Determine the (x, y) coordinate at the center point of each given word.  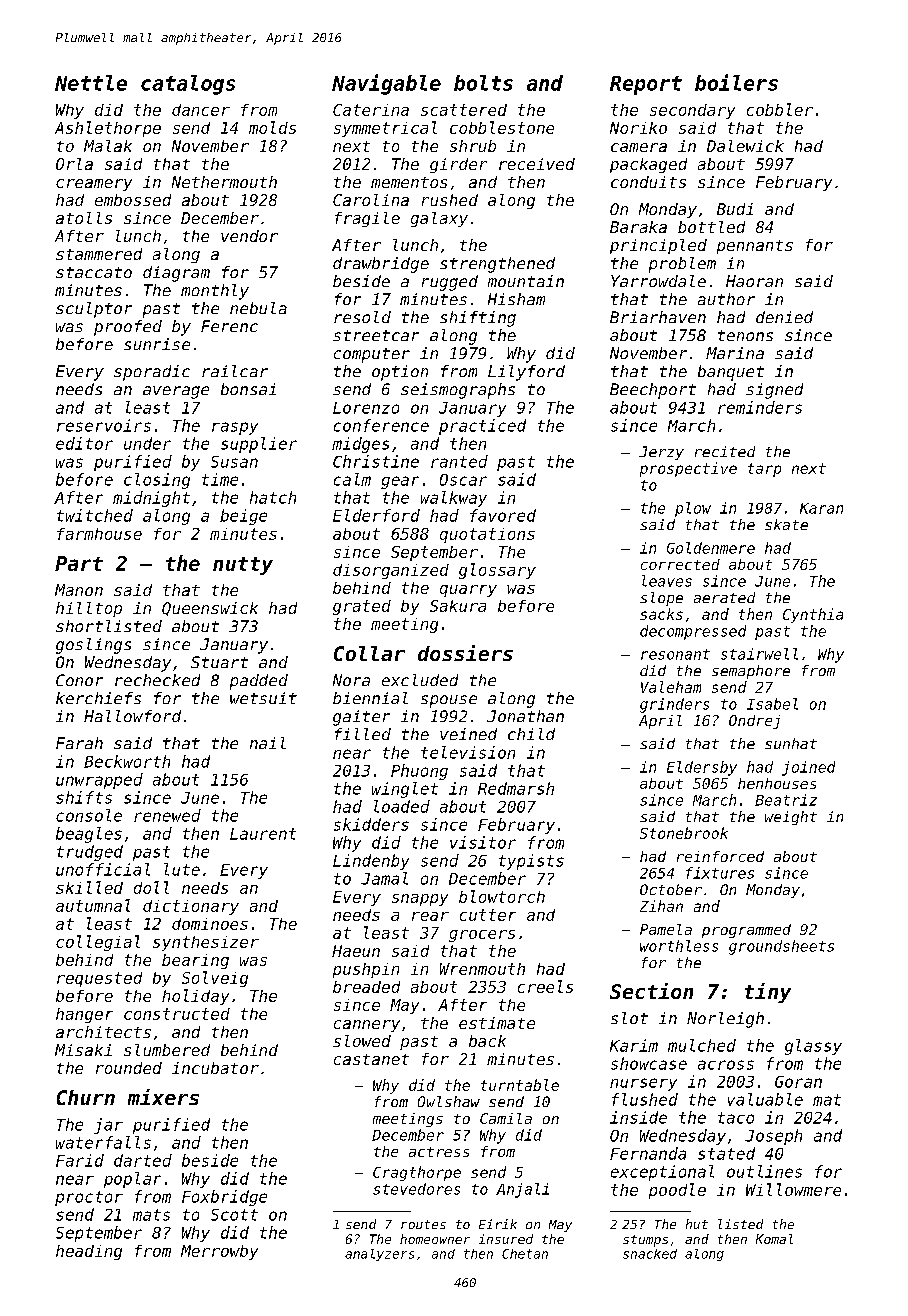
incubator (215, 1068)
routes (423, 1224)
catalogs (188, 85)
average (176, 392)
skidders (371, 824)
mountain (526, 281)
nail (268, 743)
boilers (736, 82)
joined (808, 768)
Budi (735, 209)
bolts (483, 83)
